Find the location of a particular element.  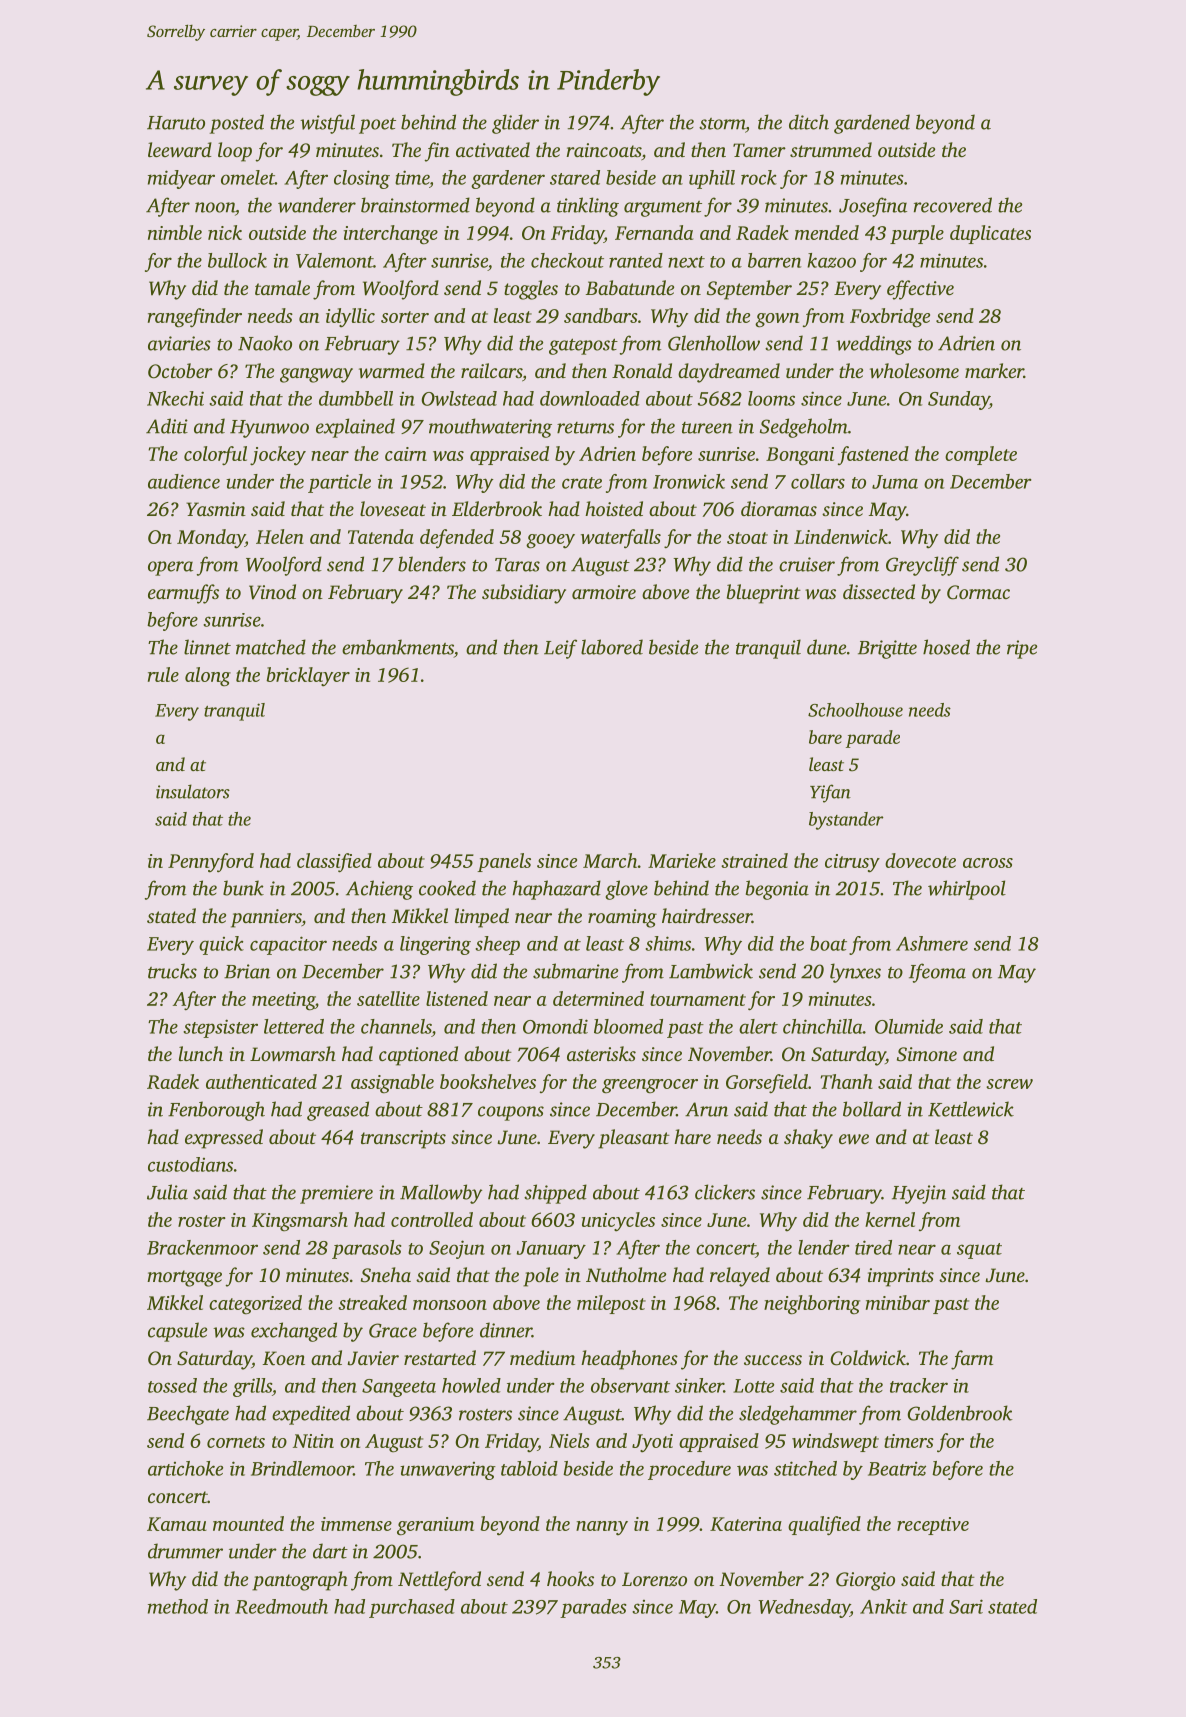

checkout is located at coordinates (567, 260).
